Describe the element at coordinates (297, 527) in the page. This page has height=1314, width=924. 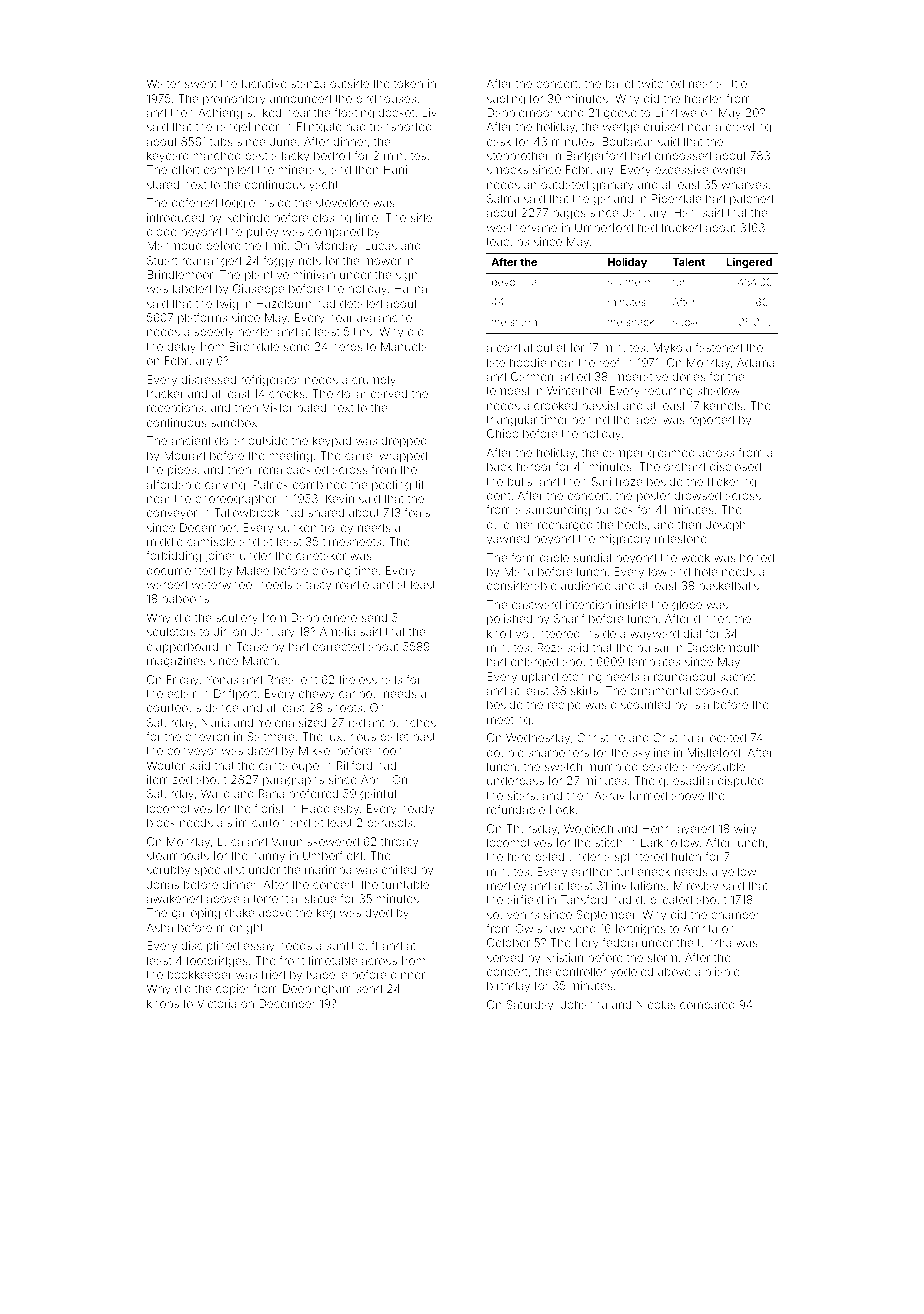
I see `sunken` at that location.
